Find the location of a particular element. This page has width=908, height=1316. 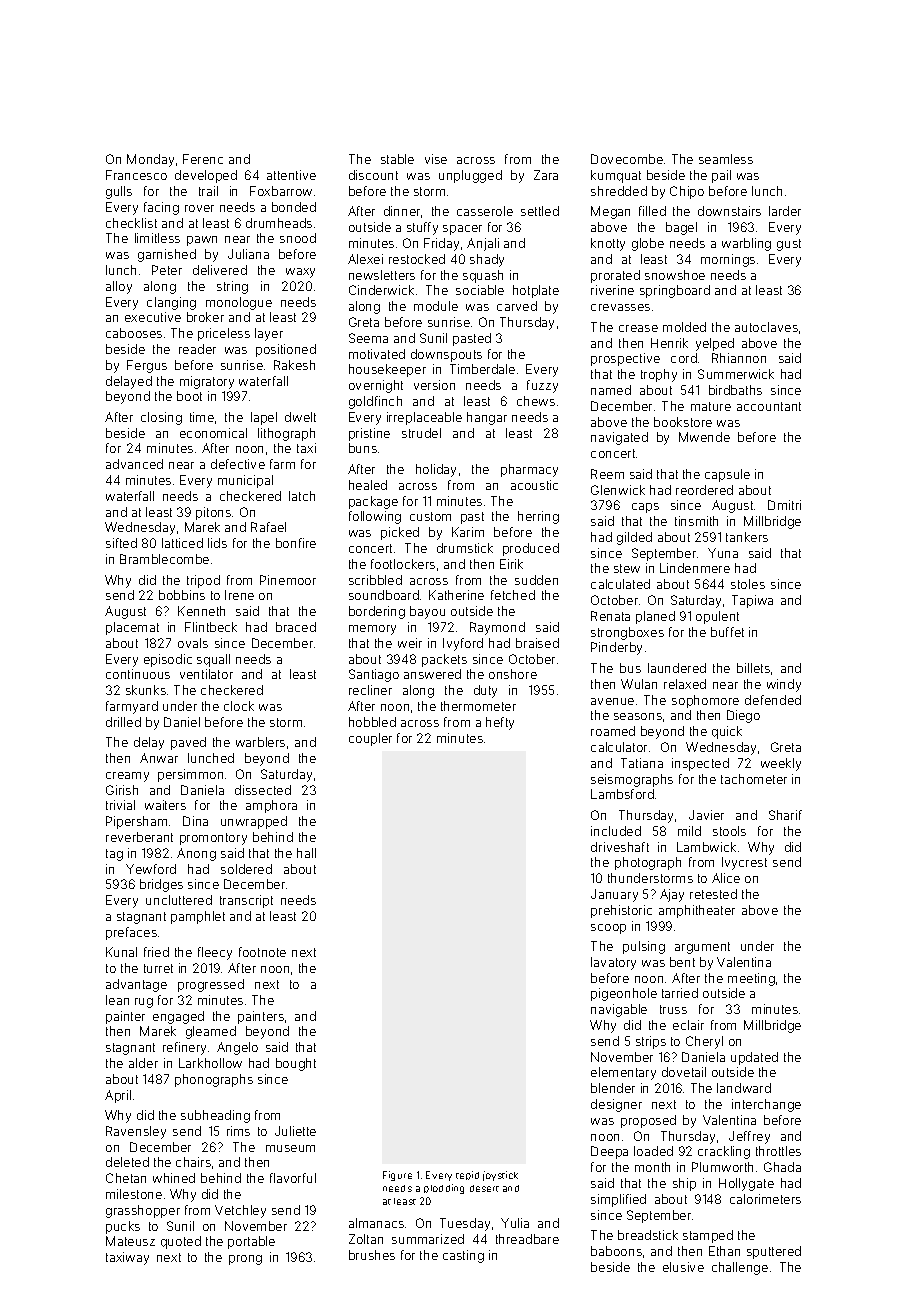

milestone is located at coordinates (134, 1194).
